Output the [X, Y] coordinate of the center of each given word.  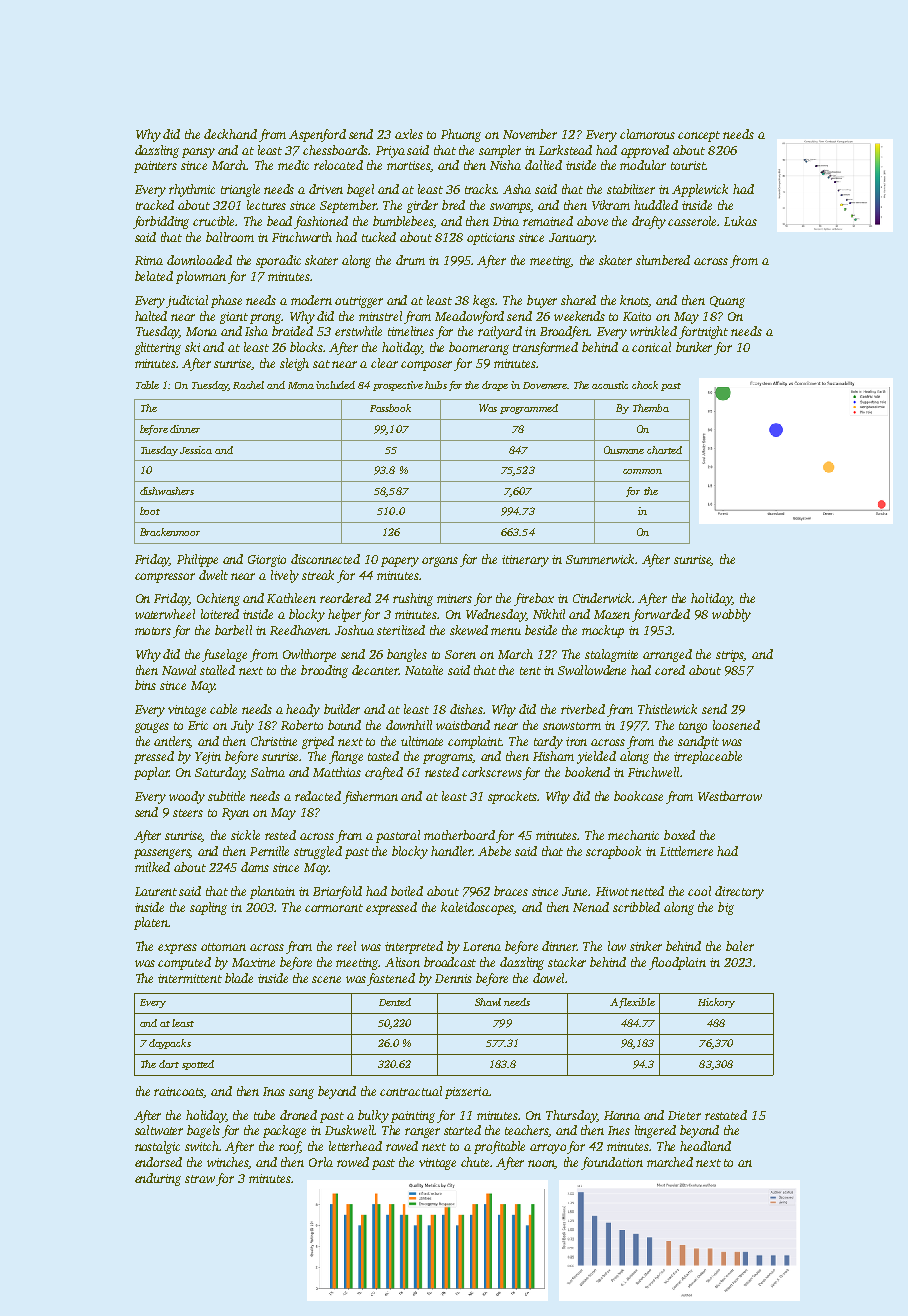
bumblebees [403, 222]
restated [726, 1115]
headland [705, 1146]
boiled [407, 891]
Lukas [740, 221]
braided [292, 331]
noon [542, 1164]
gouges [152, 728]
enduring [158, 1179]
